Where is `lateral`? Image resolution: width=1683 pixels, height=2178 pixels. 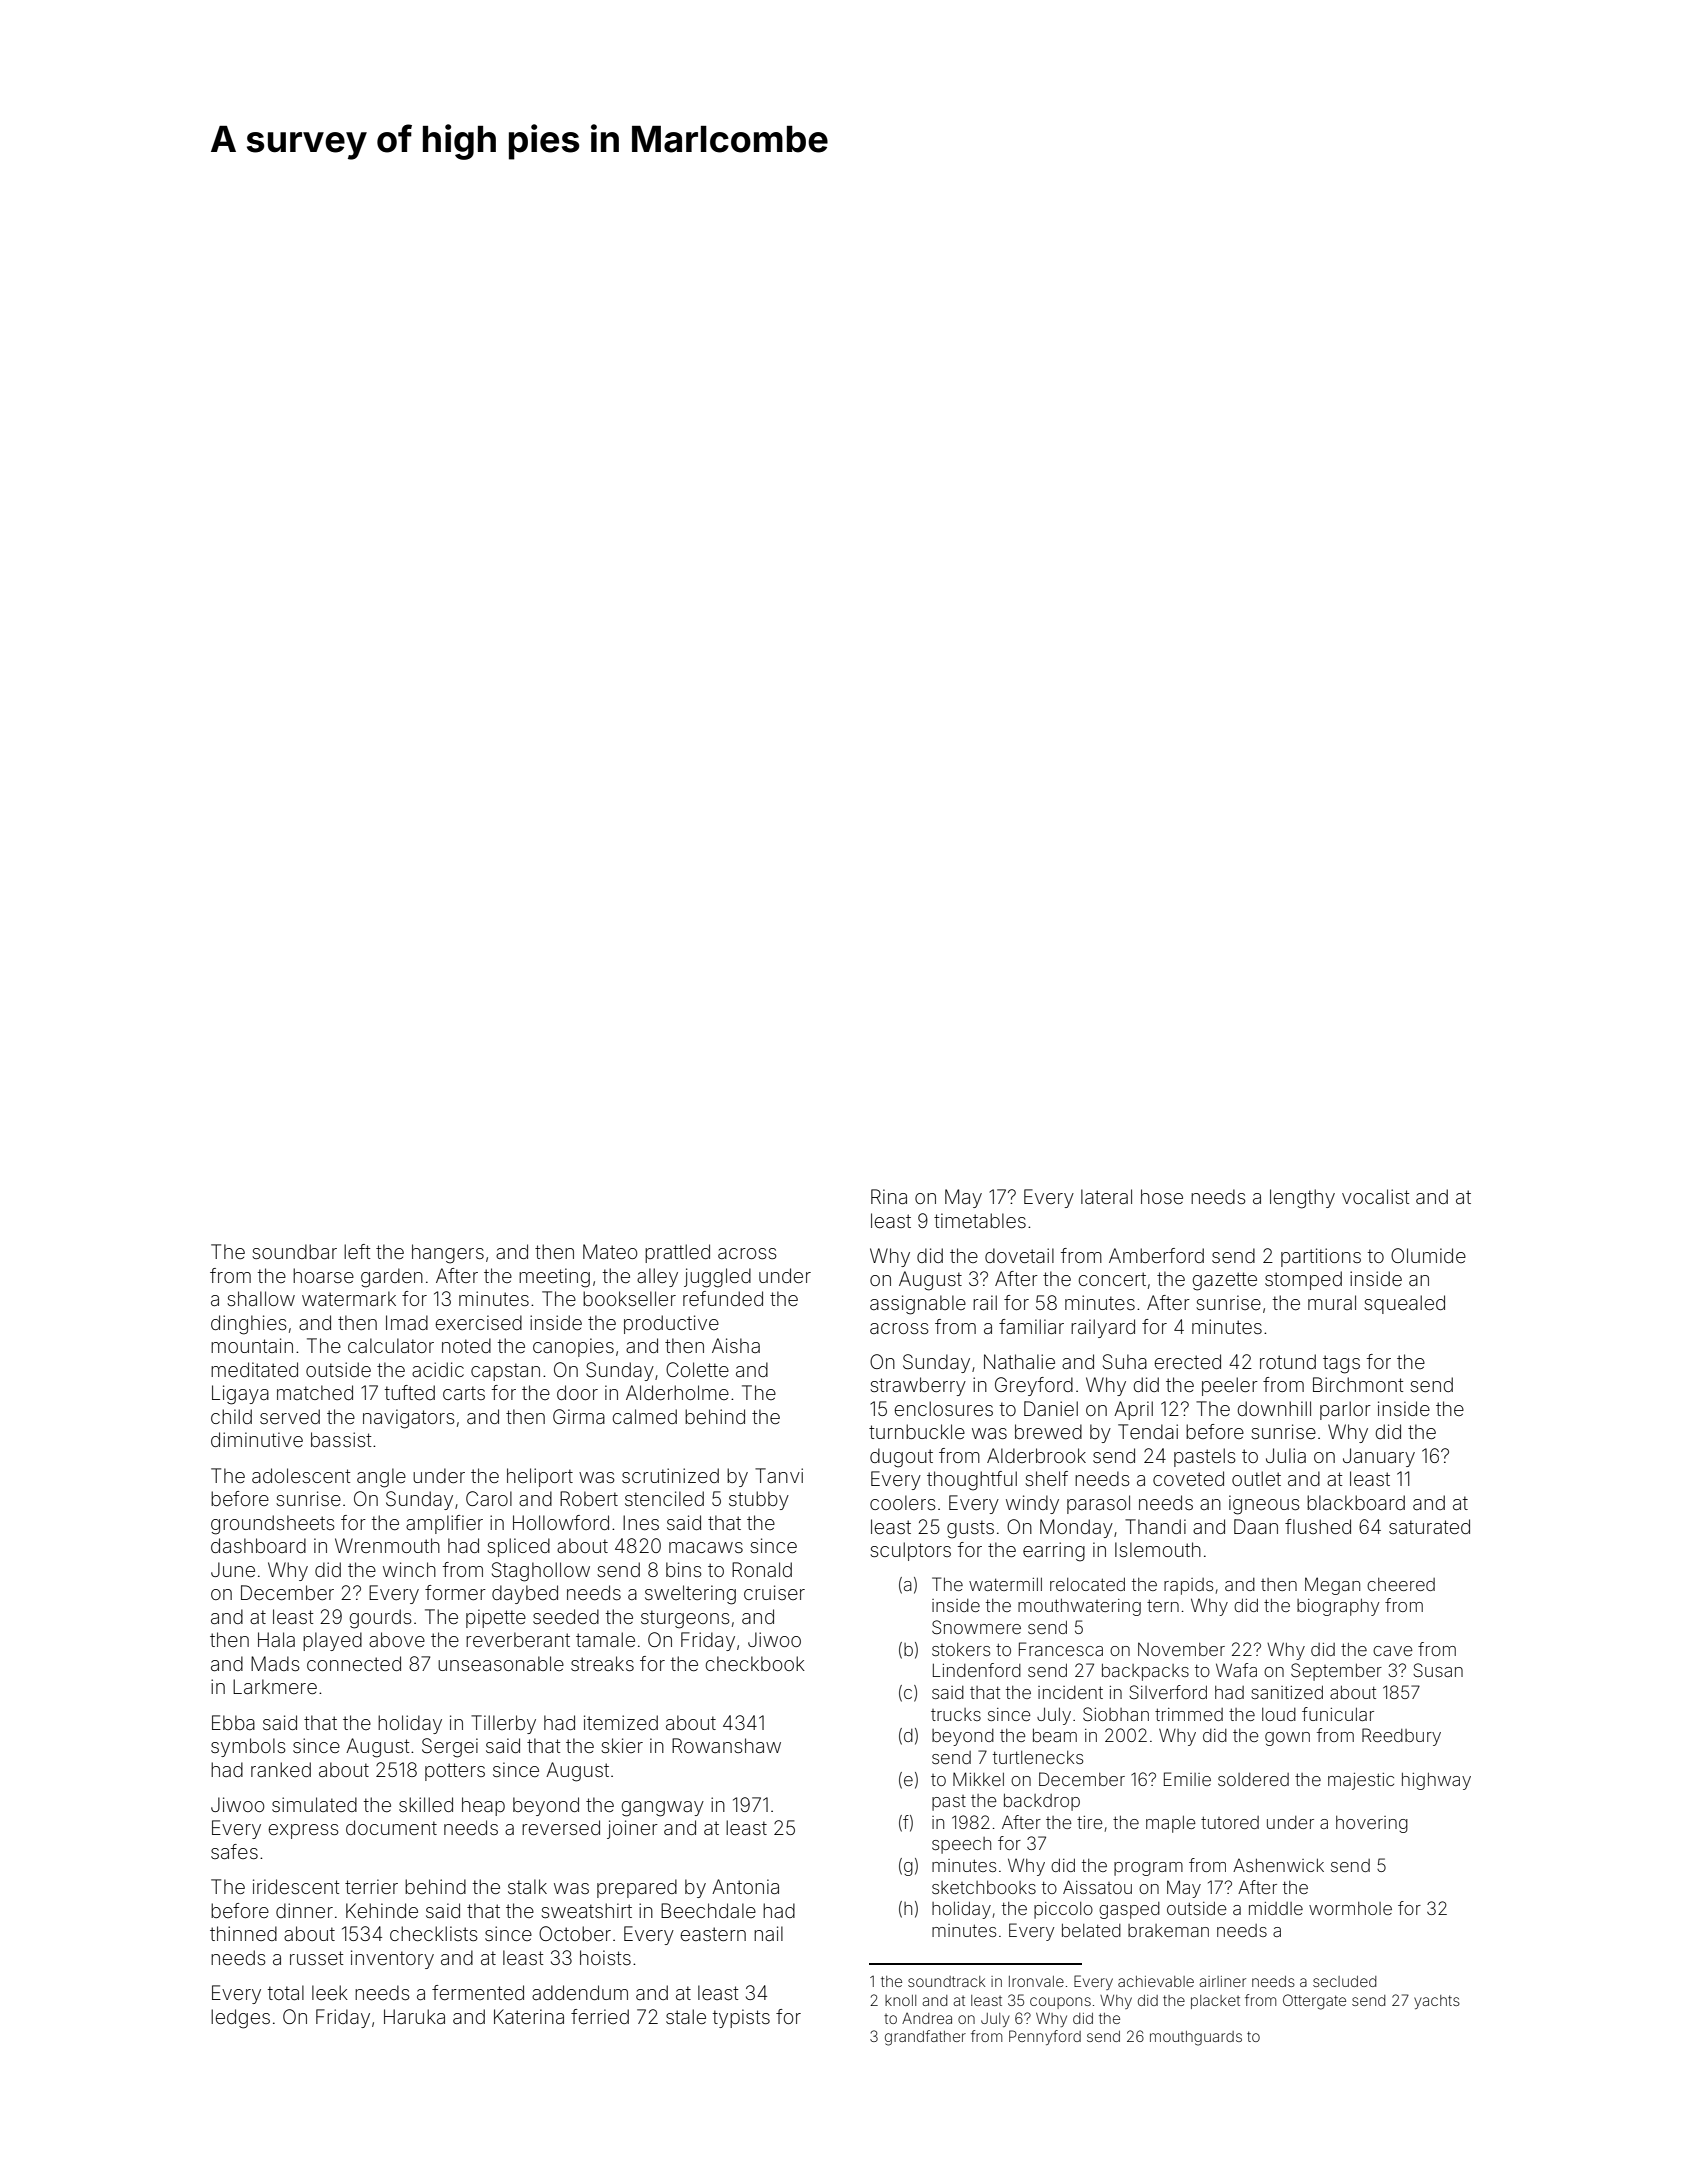
lateral is located at coordinates (1106, 1196).
